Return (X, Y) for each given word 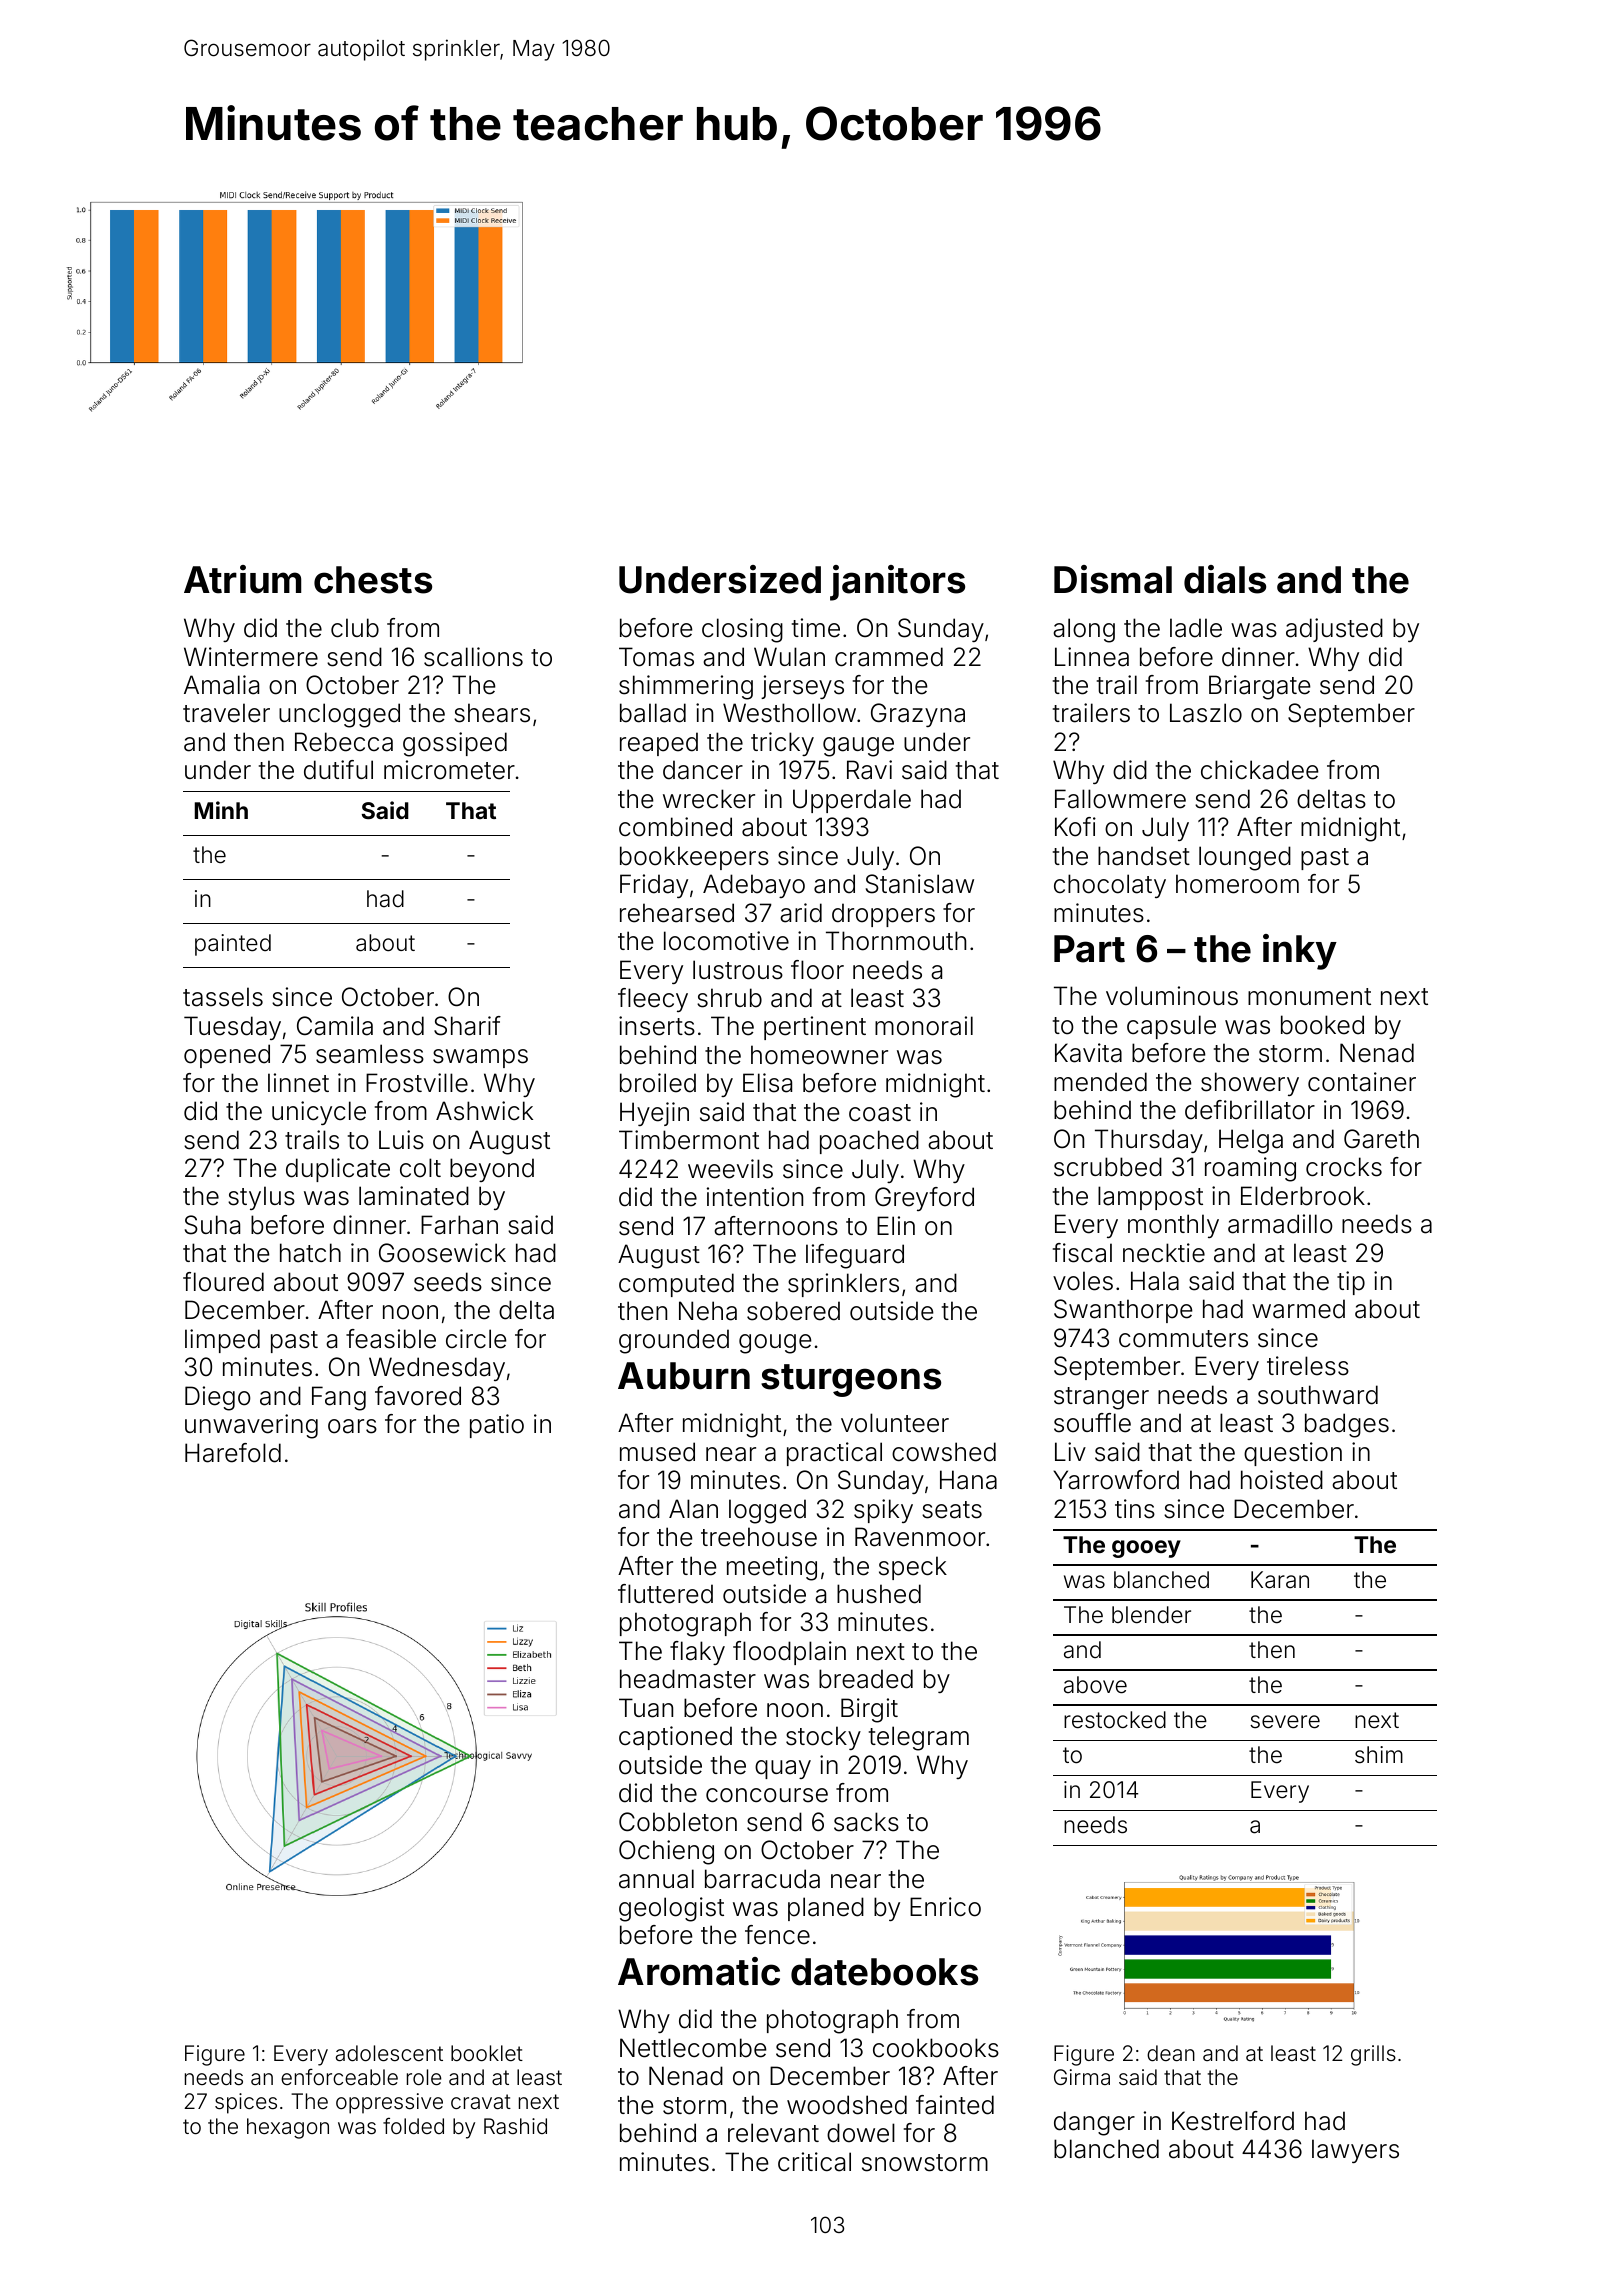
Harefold (233, 1453)
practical (834, 1454)
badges (1347, 1425)
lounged (1245, 858)
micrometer (449, 770)
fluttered (665, 1594)
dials (1225, 579)
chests (373, 580)
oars (352, 1426)
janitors (897, 583)
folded (413, 2125)
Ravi (869, 770)
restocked (1115, 1720)
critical (814, 2162)
